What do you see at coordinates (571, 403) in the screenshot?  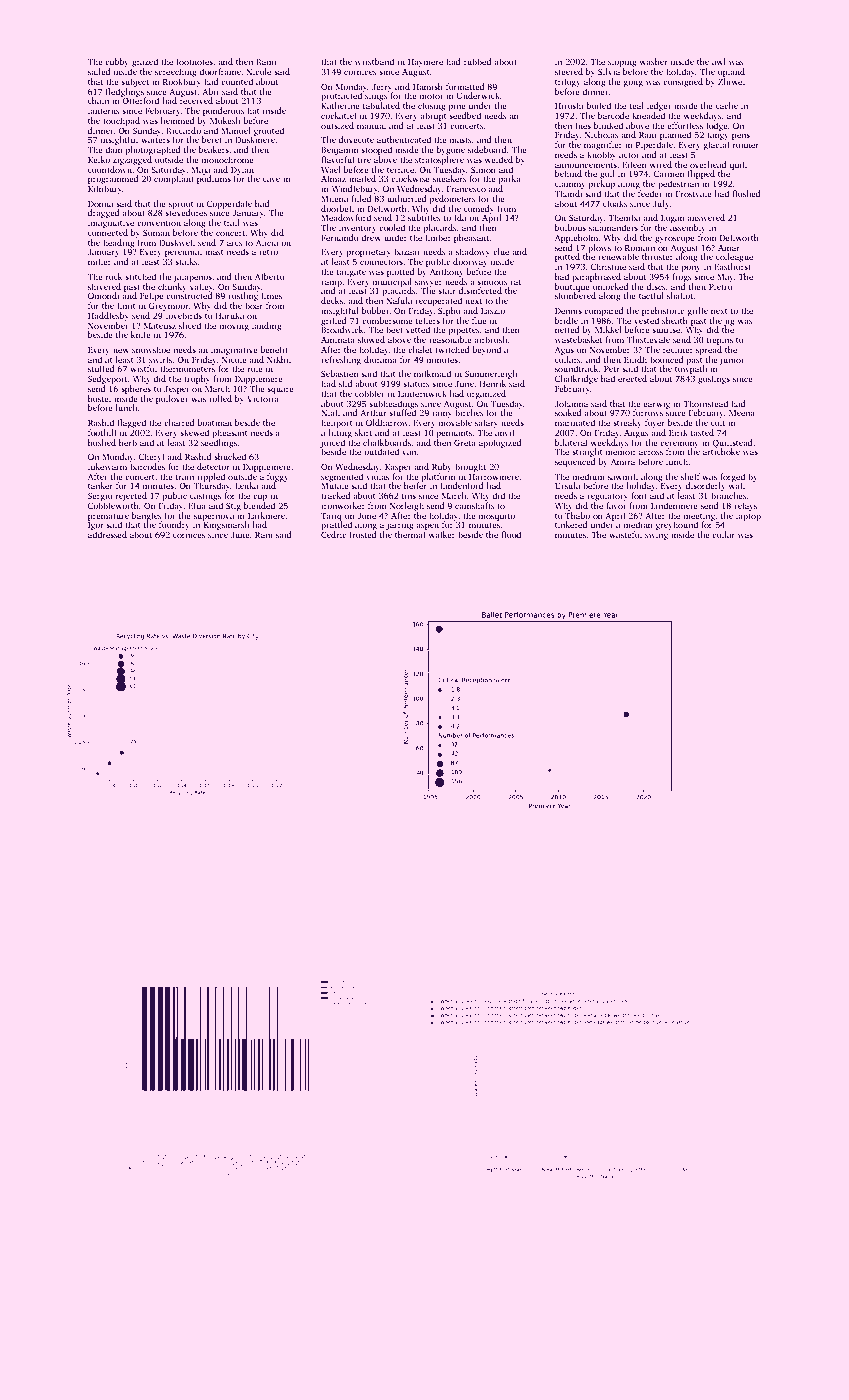 I see `Johanna` at bounding box center [571, 403].
